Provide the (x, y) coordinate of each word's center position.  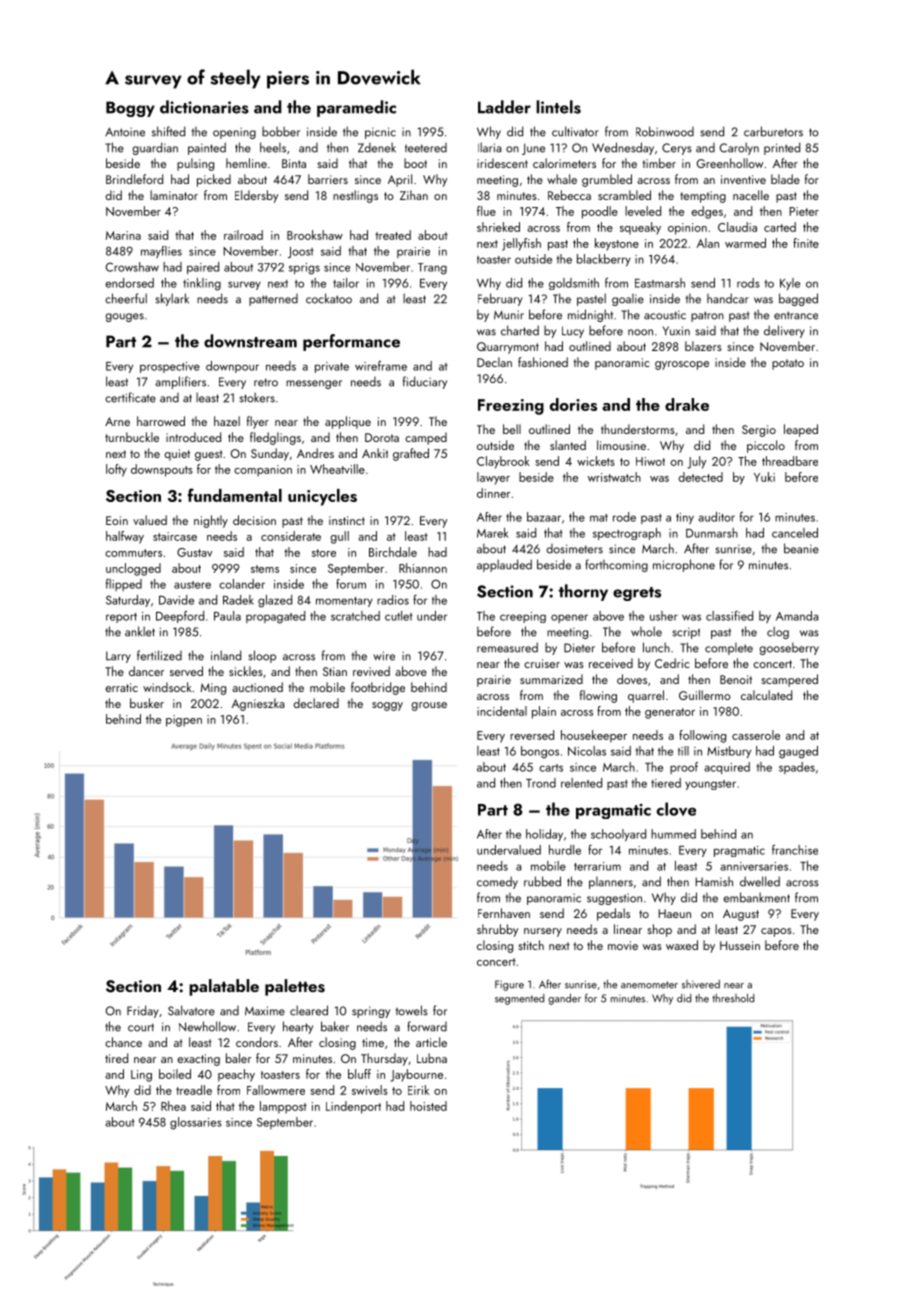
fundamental (235, 495)
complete (729, 649)
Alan (708, 243)
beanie (801, 548)
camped (426, 438)
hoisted (428, 1106)
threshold (733, 998)
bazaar (544, 517)
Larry (118, 657)
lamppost (283, 1107)
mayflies (161, 252)
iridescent (502, 163)
